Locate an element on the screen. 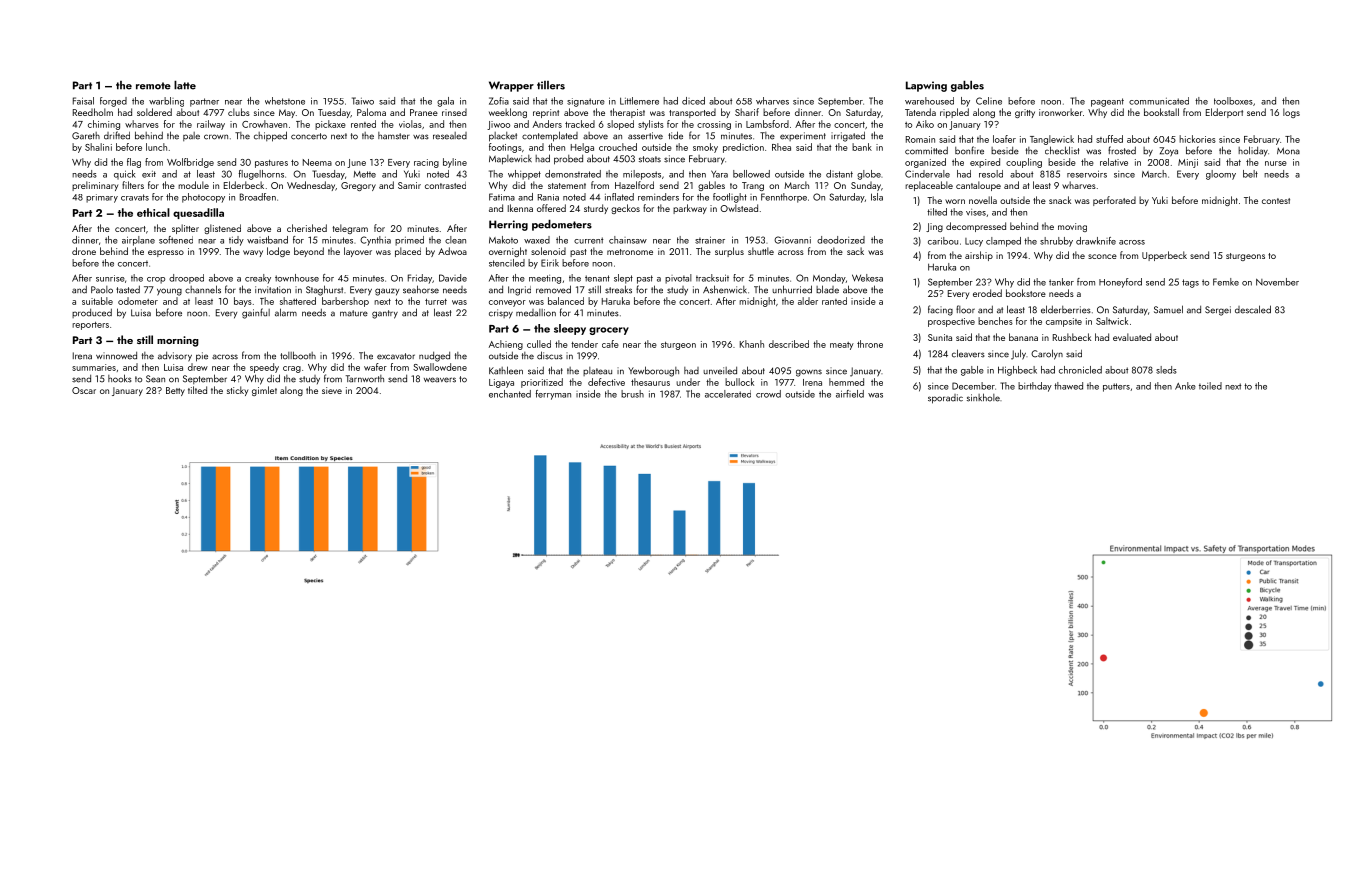 The width and height of the screenshot is (1372, 887). plateau is located at coordinates (597, 371).
